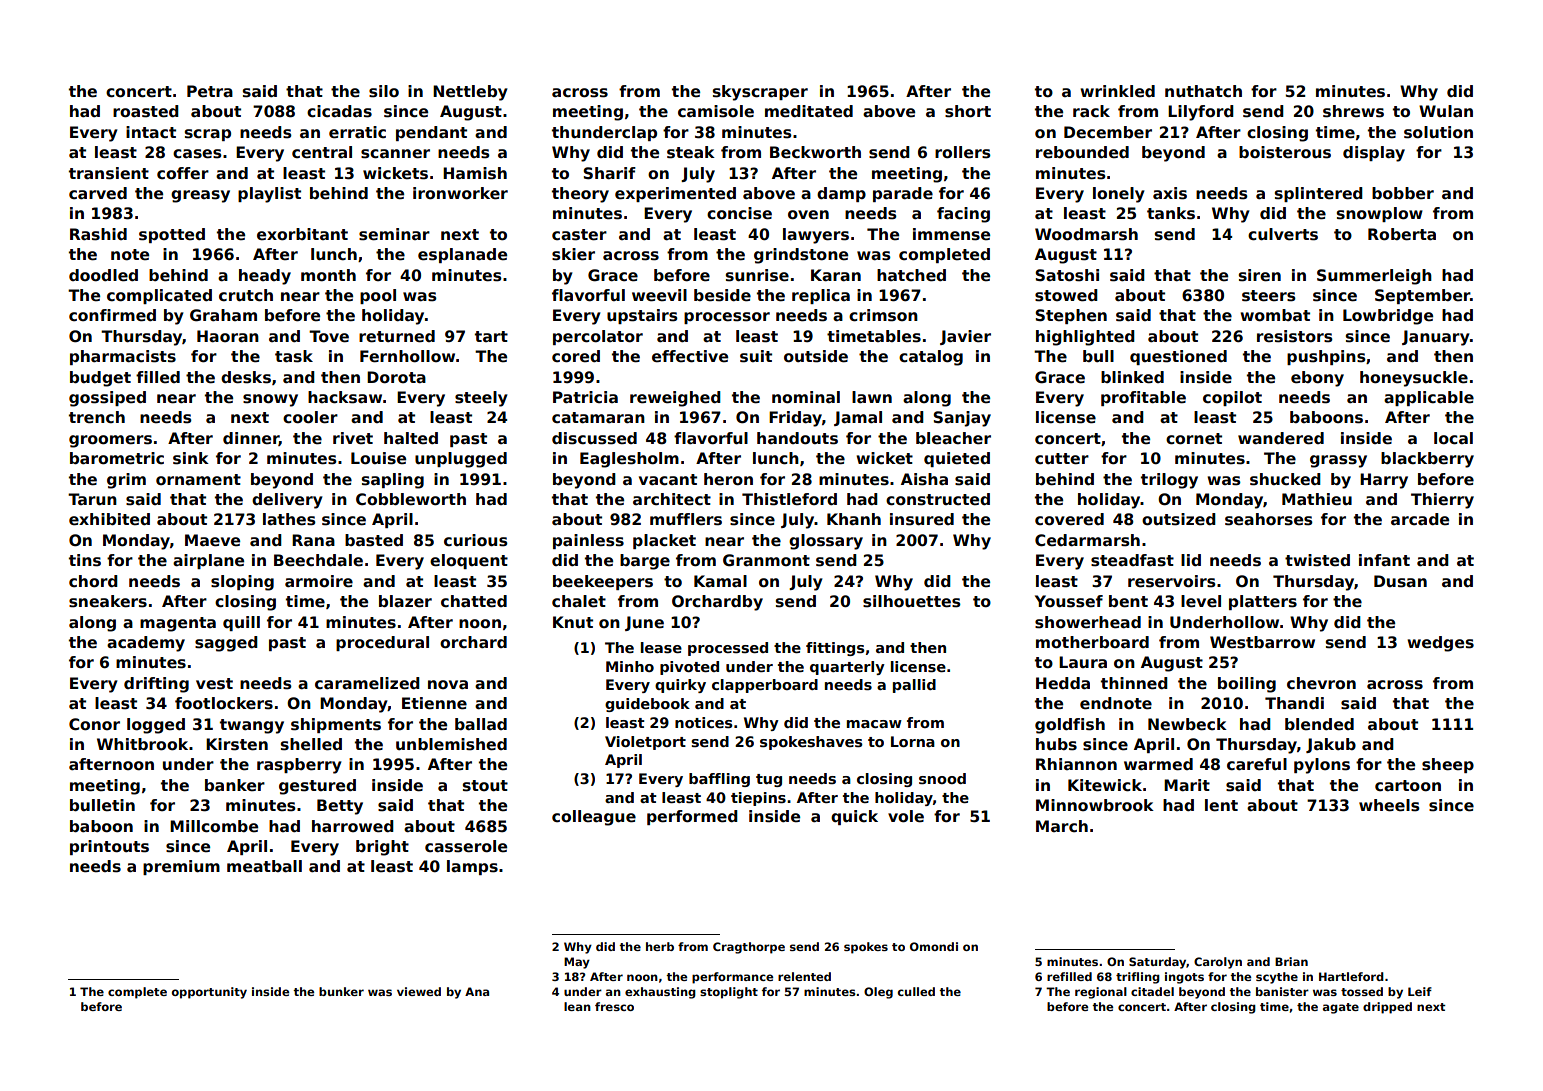 The image size is (1543, 1091). Describe the element at coordinates (858, 418) in the screenshot. I see `Jamal` at that location.
